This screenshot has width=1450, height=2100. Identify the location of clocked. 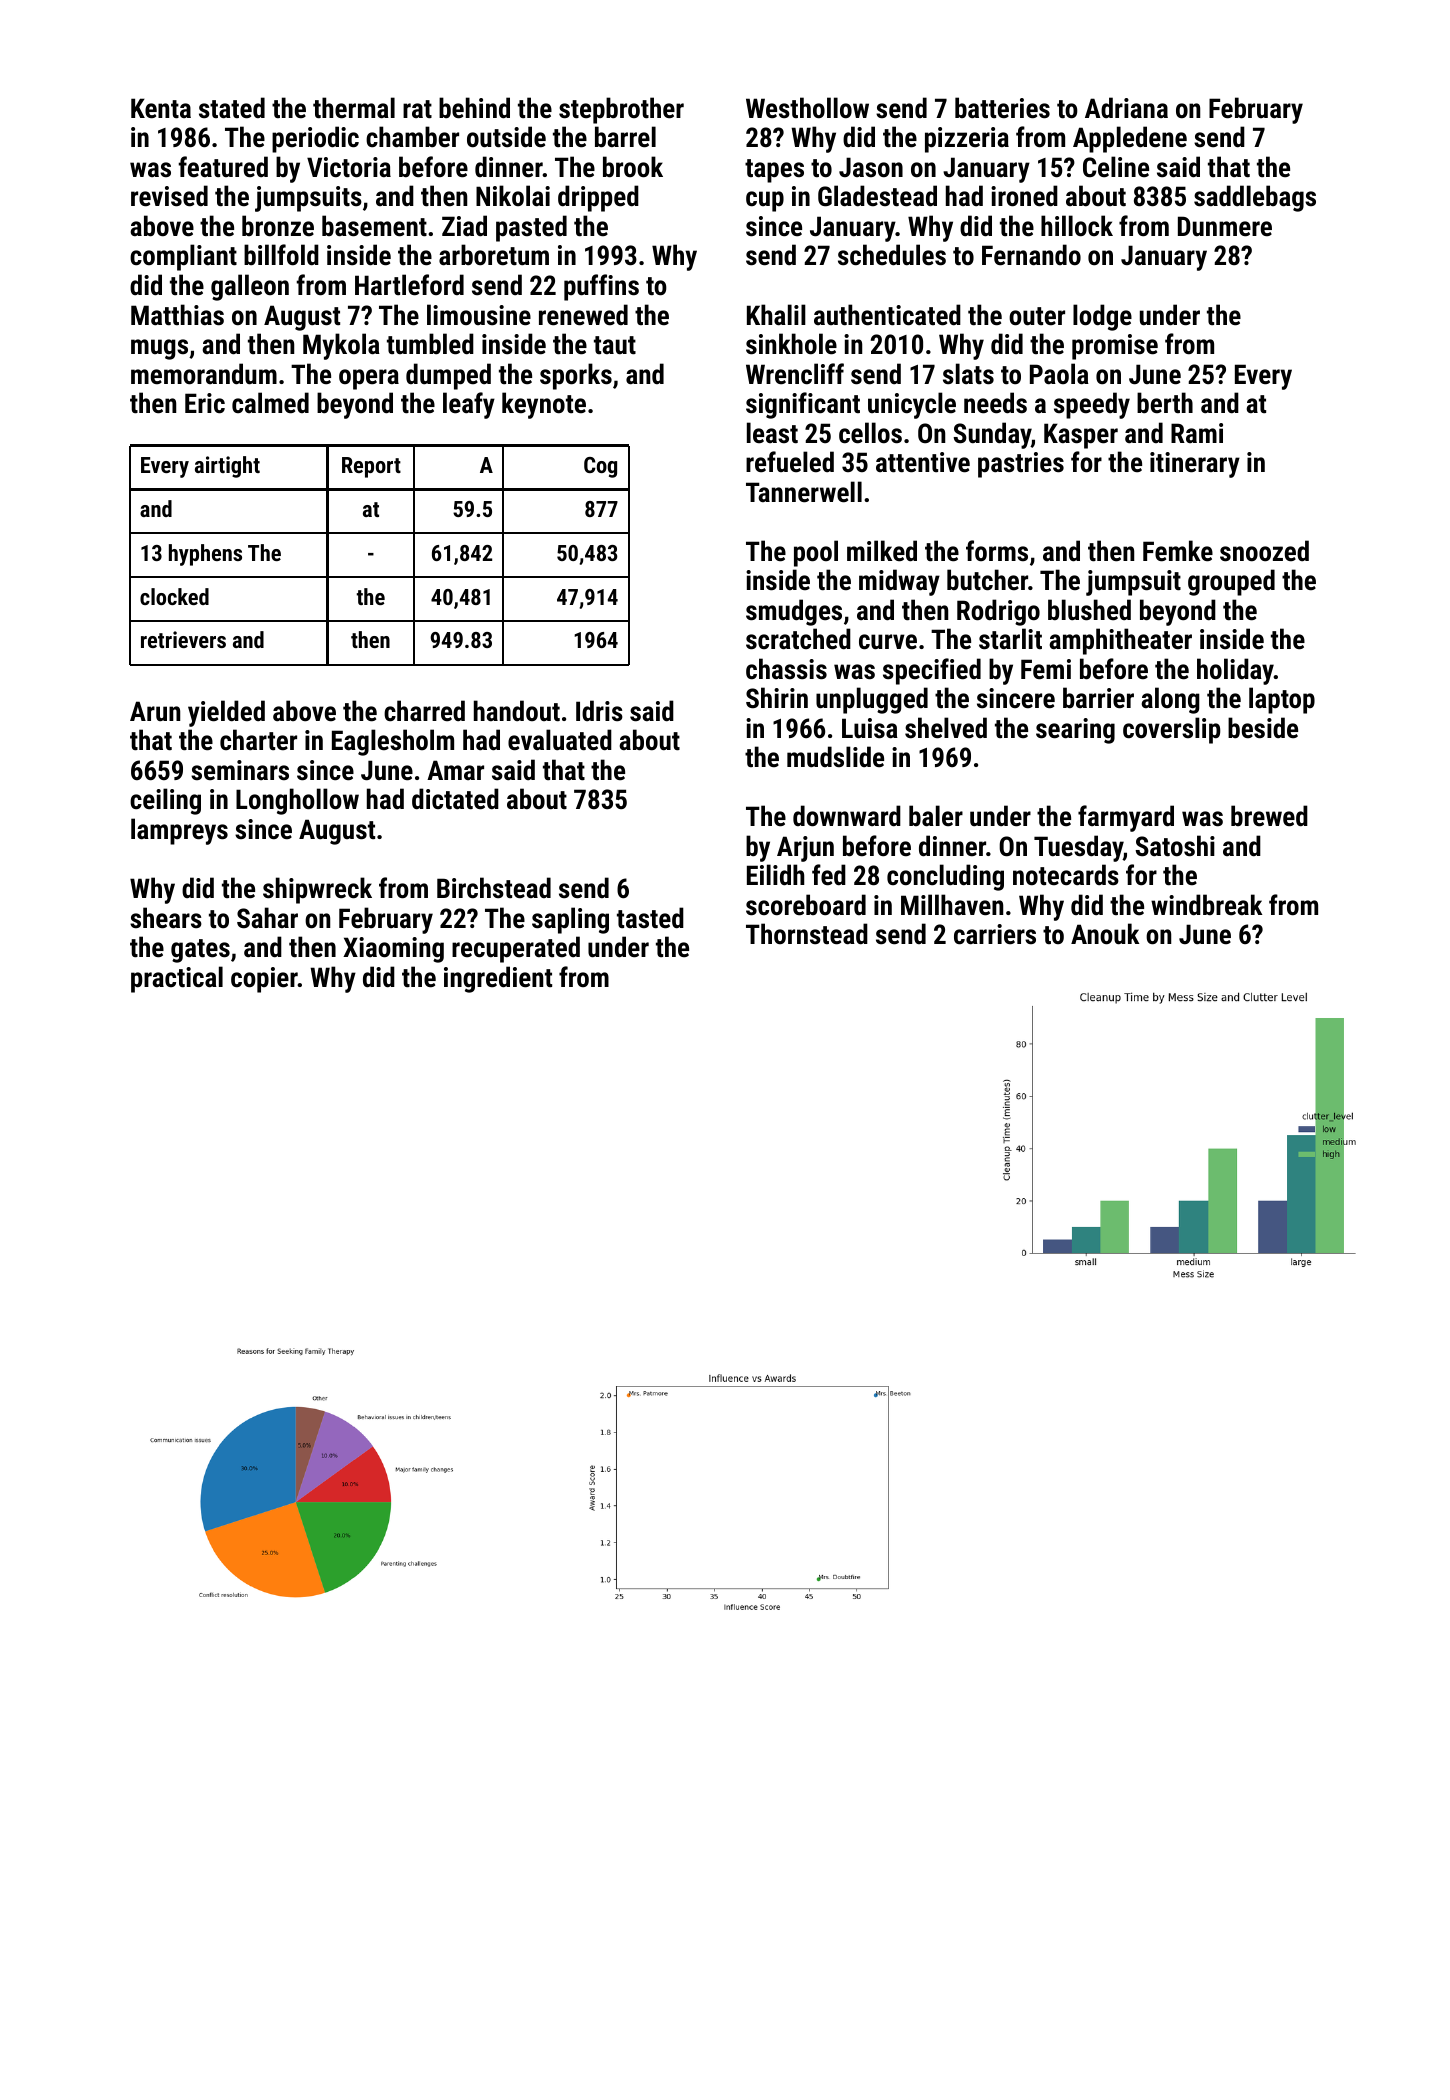
(174, 596).
